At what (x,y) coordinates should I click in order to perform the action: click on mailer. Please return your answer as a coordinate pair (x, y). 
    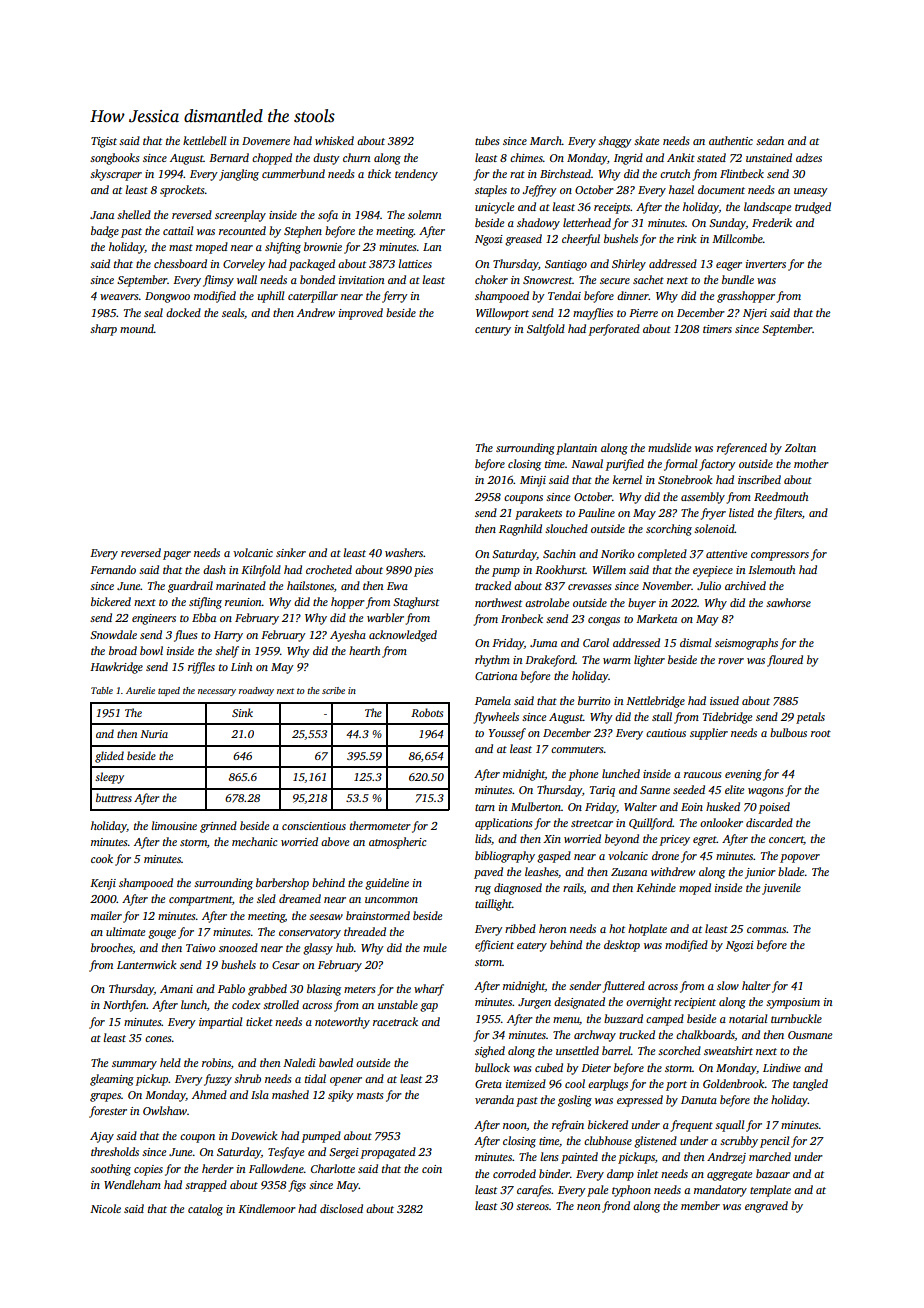
    Looking at the image, I should click on (106, 915).
